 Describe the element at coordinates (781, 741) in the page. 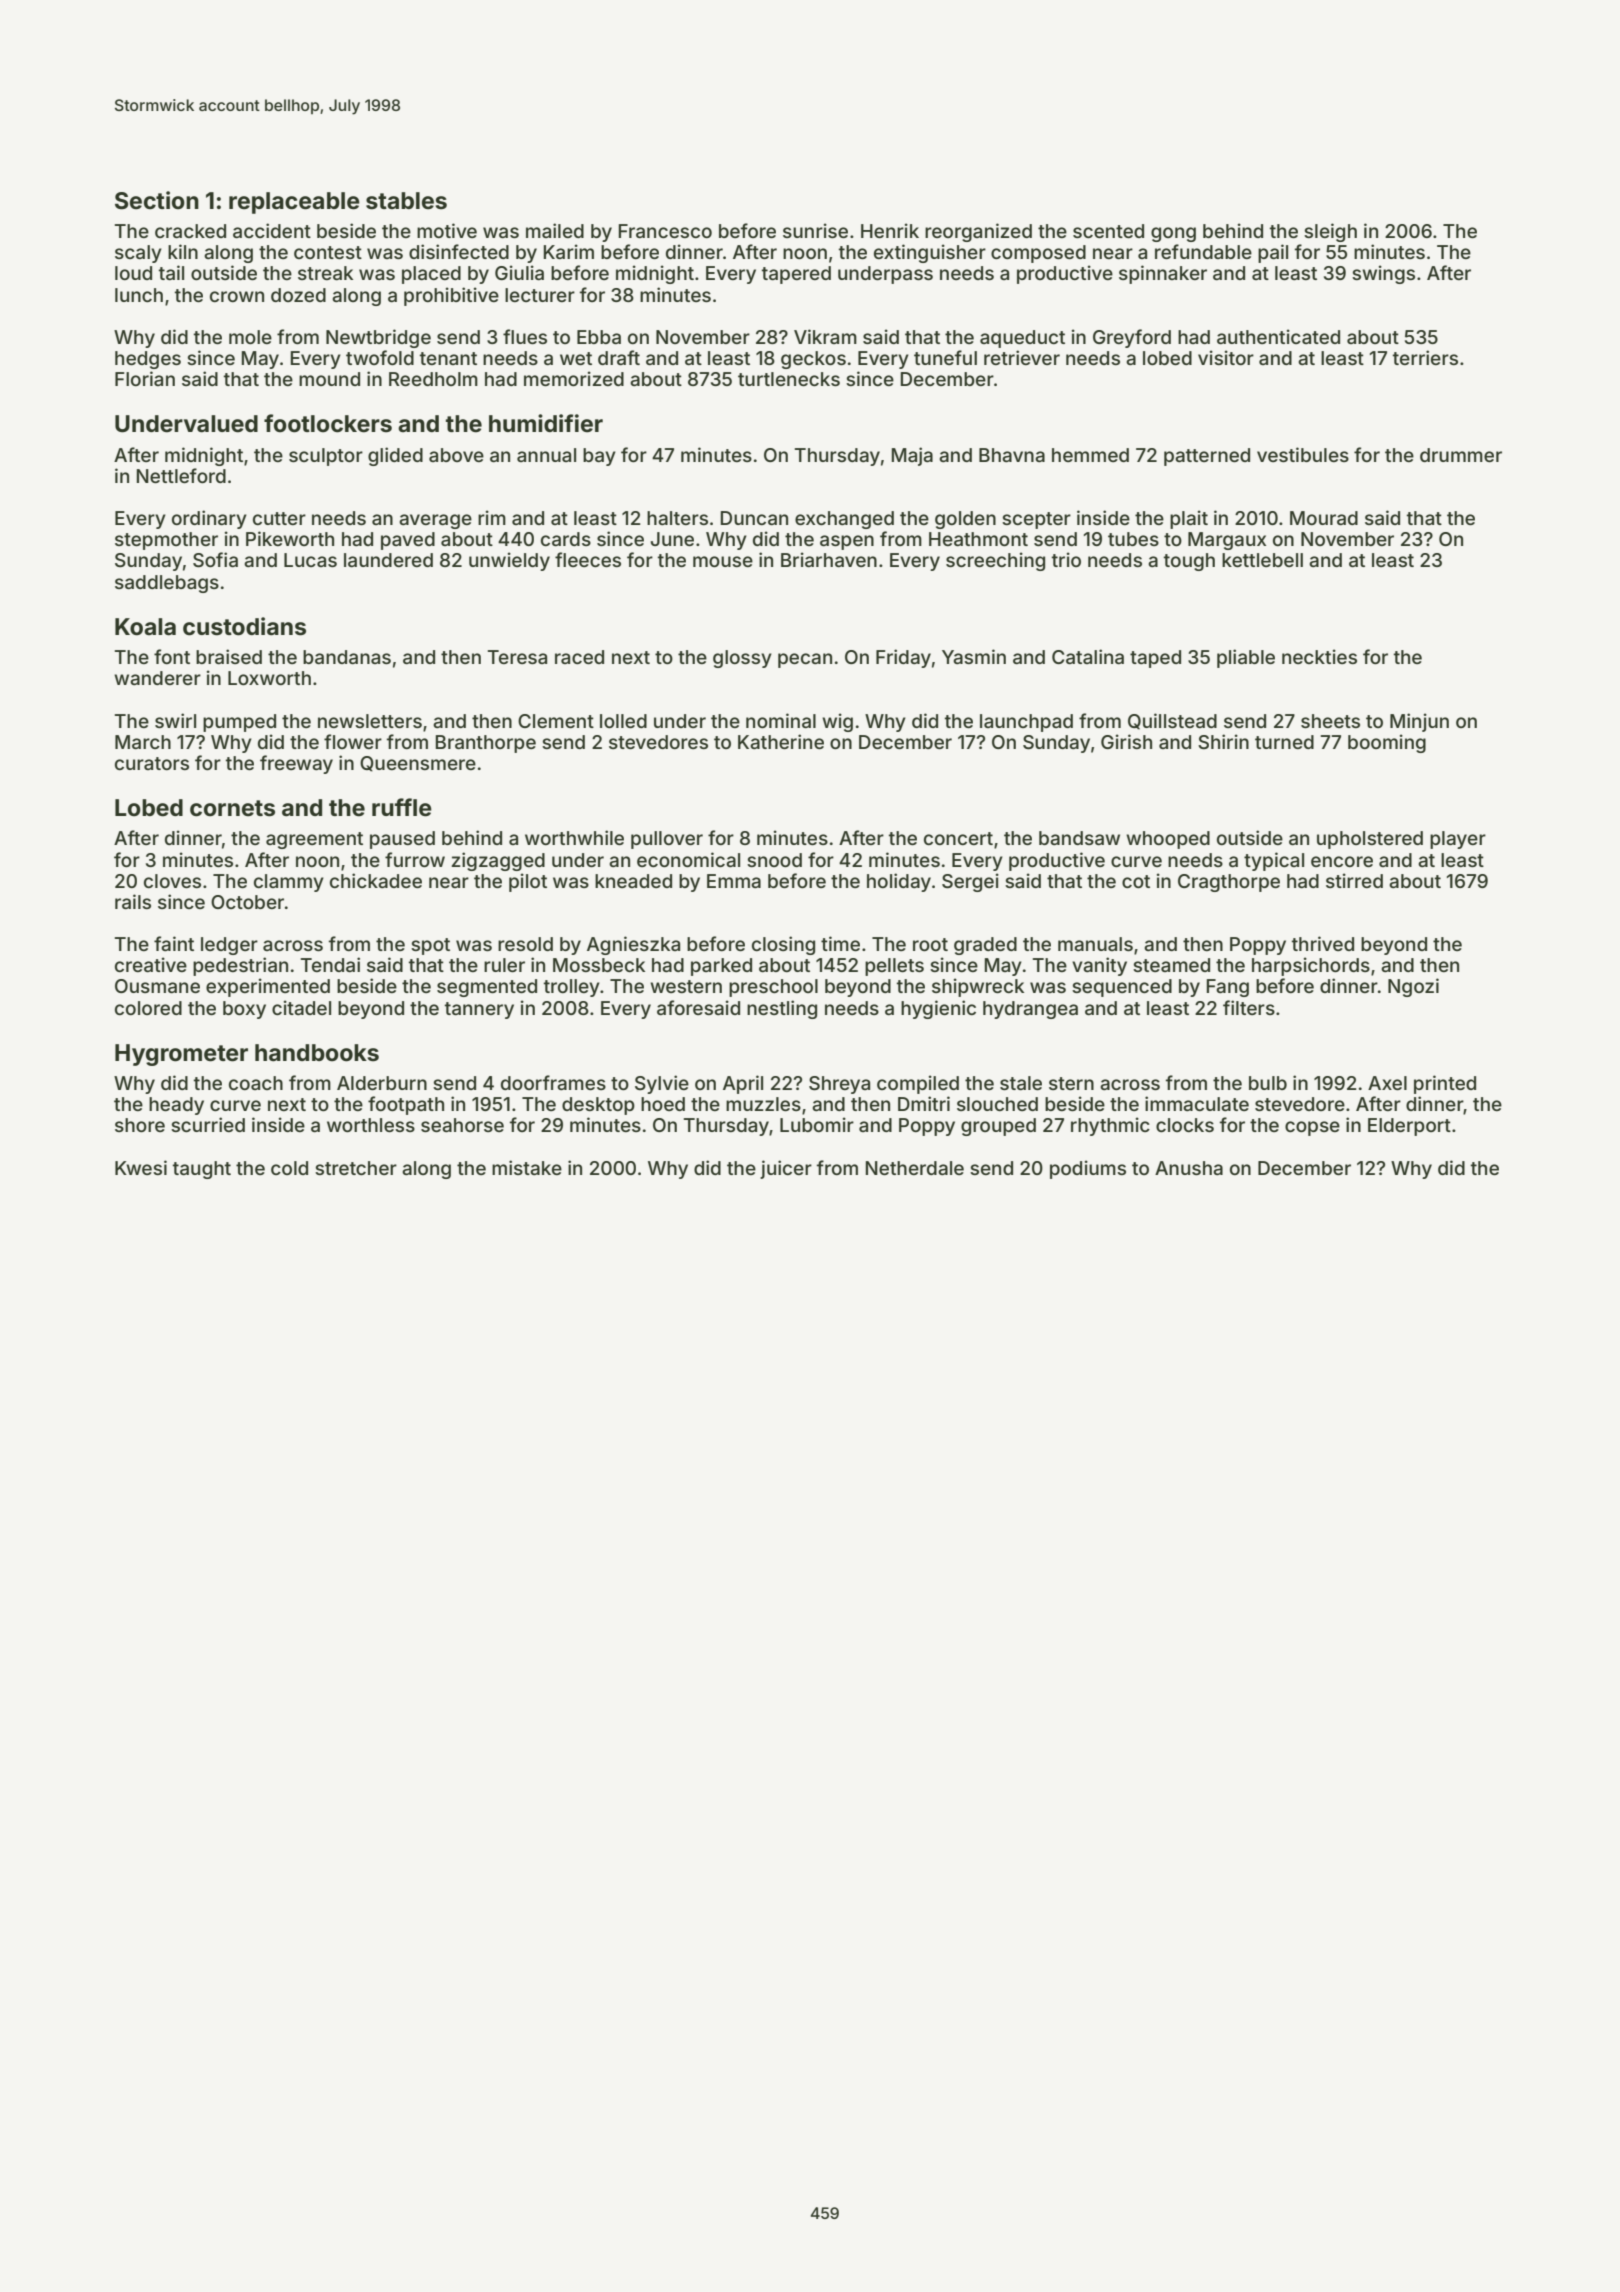

I see `Katherine` at that location.
